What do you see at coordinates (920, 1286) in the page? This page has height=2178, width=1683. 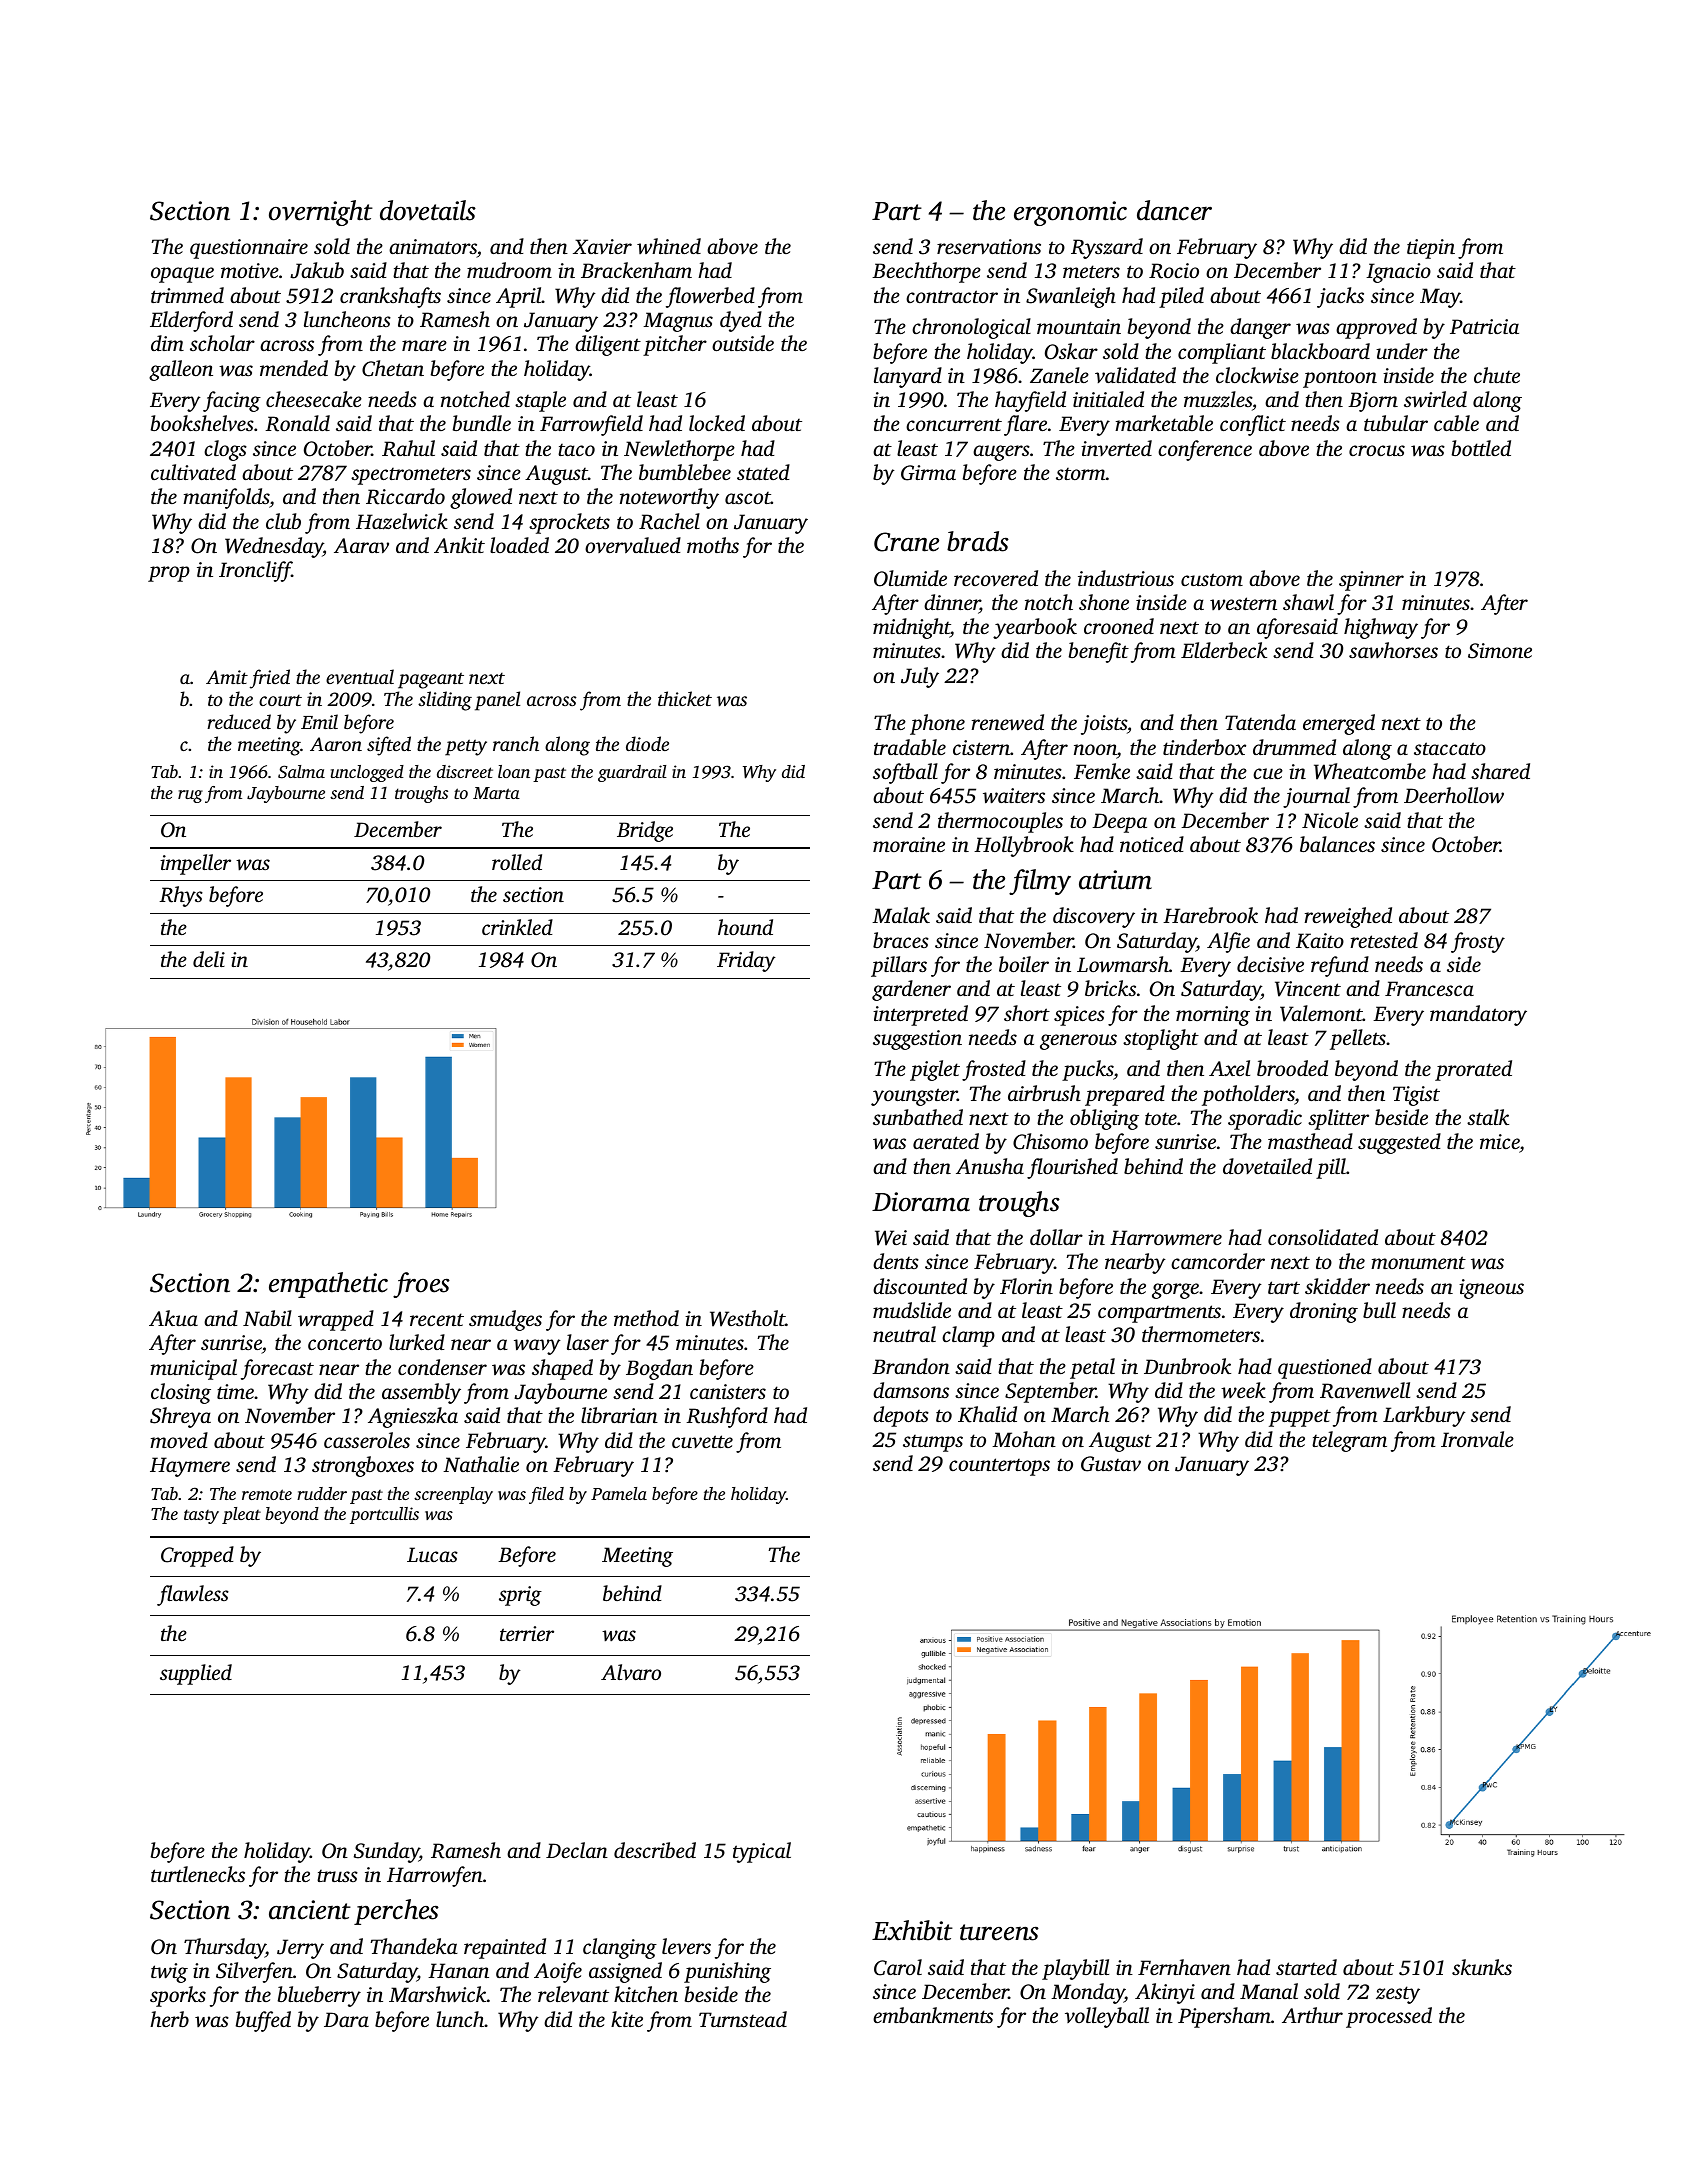 I see `discounted` at bounding box center [920, 1286].
